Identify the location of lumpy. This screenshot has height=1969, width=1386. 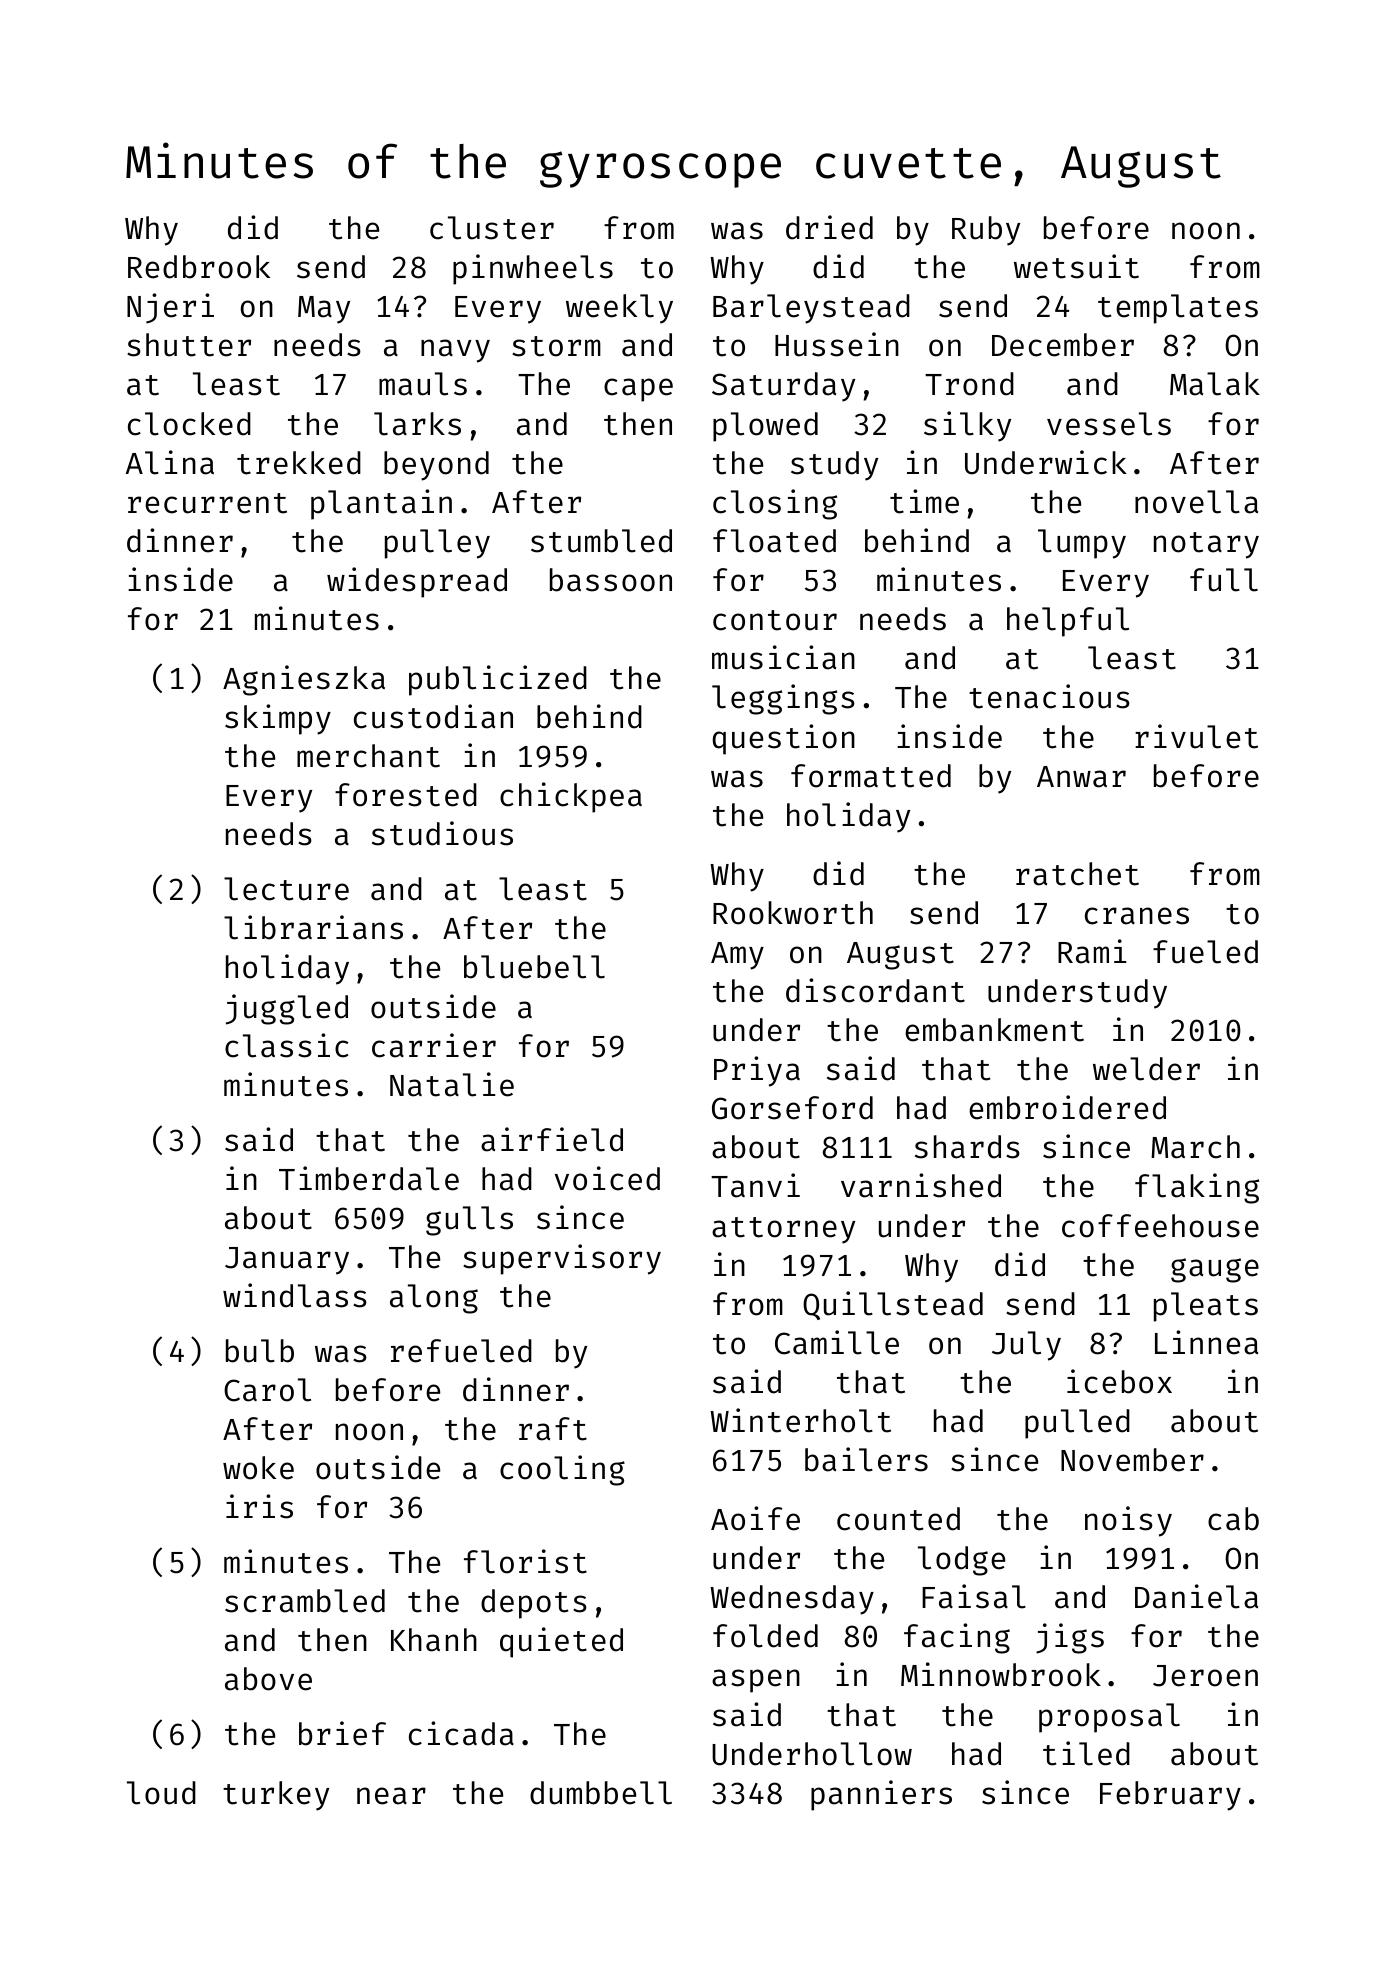
(1082, 544).
